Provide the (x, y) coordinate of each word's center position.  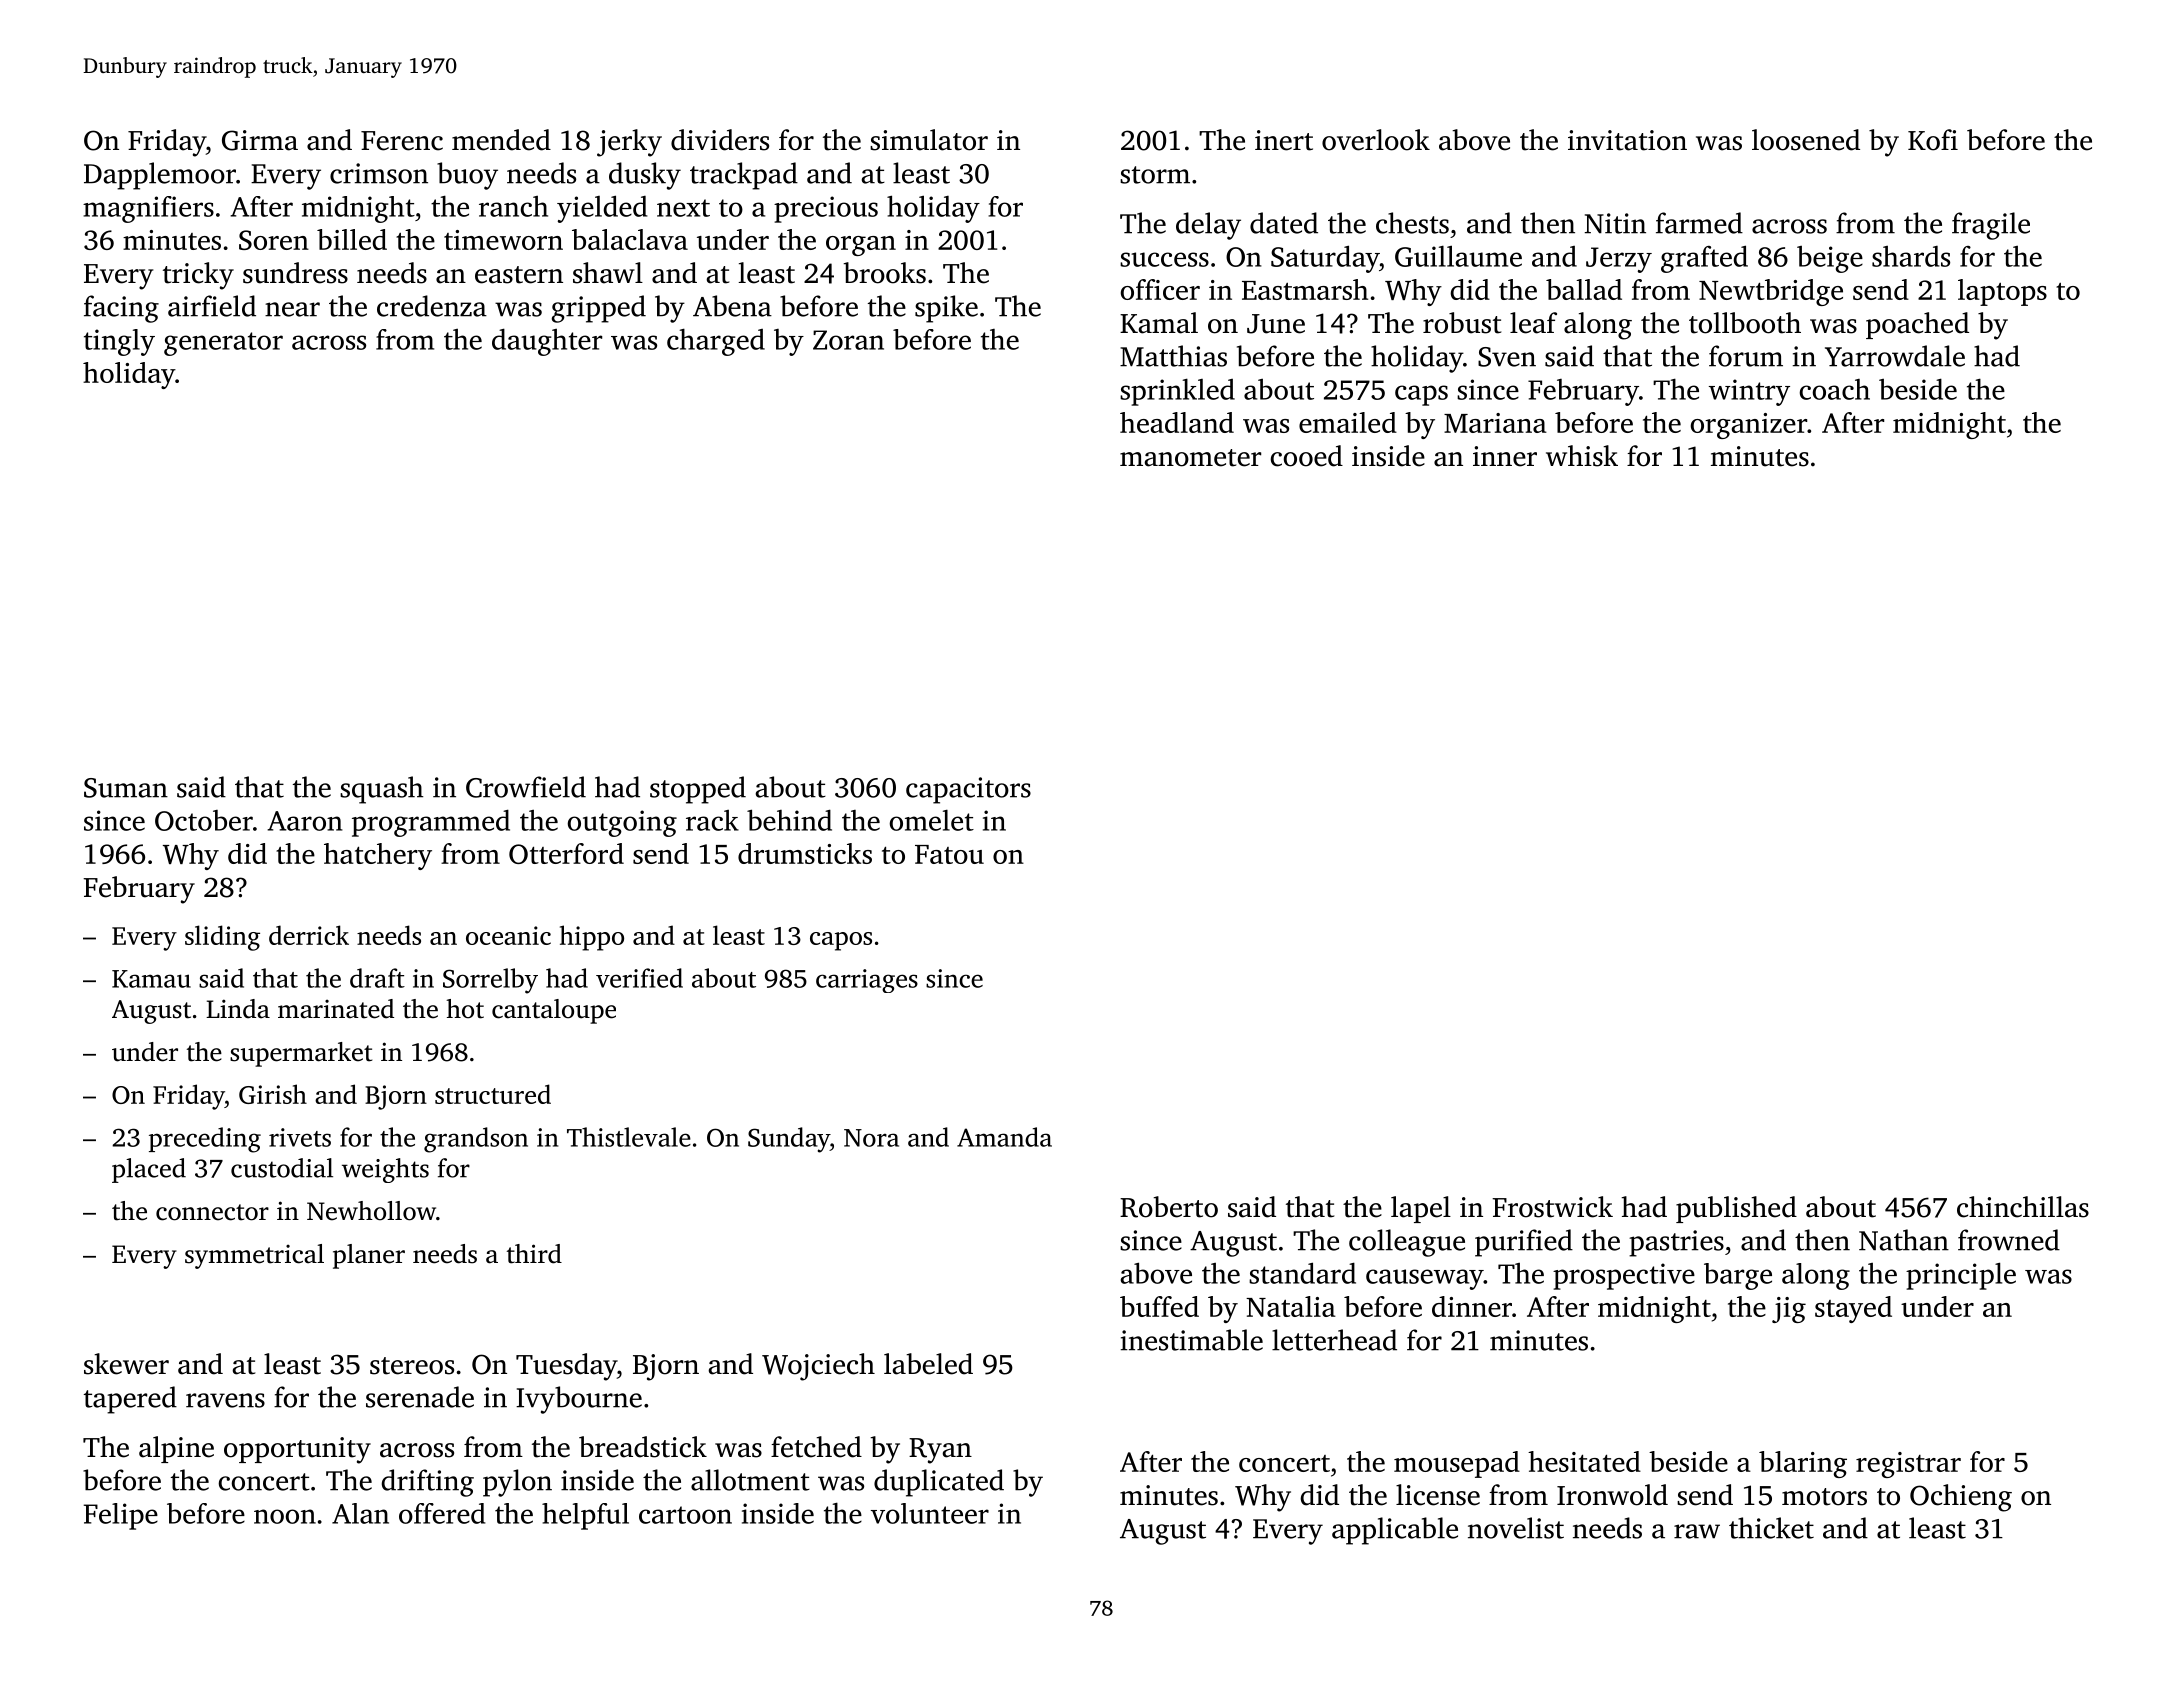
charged (716, 342)
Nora (871, 1138)
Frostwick (1552, 1207)
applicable (1395, 1531)
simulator (929, 140)
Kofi (1933, 140)
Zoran (848, 340)
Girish (273, 1094)
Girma (260, 140)
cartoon (685, 1515)
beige (1830, 259)
